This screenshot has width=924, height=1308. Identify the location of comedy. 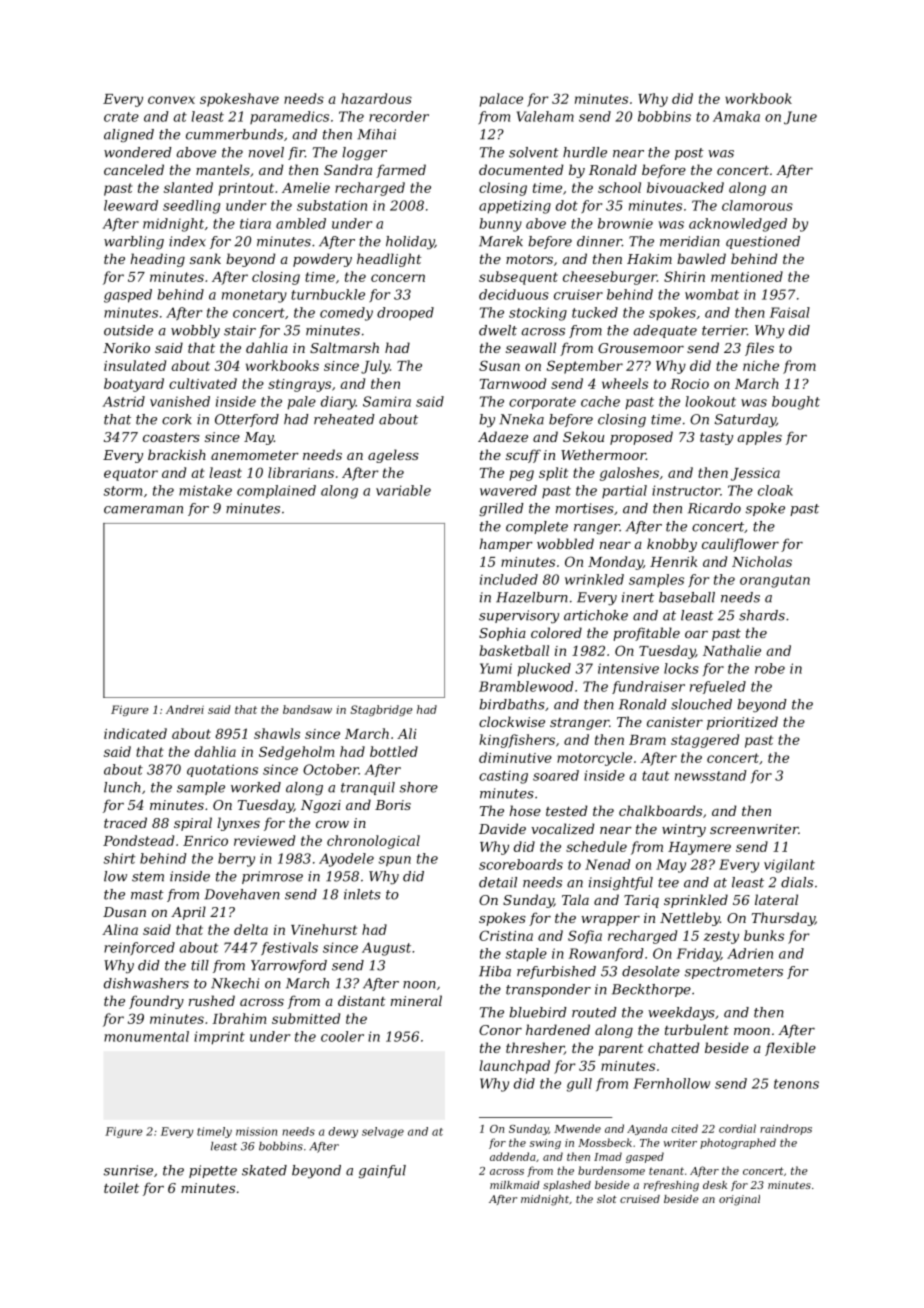
(346, 314).
